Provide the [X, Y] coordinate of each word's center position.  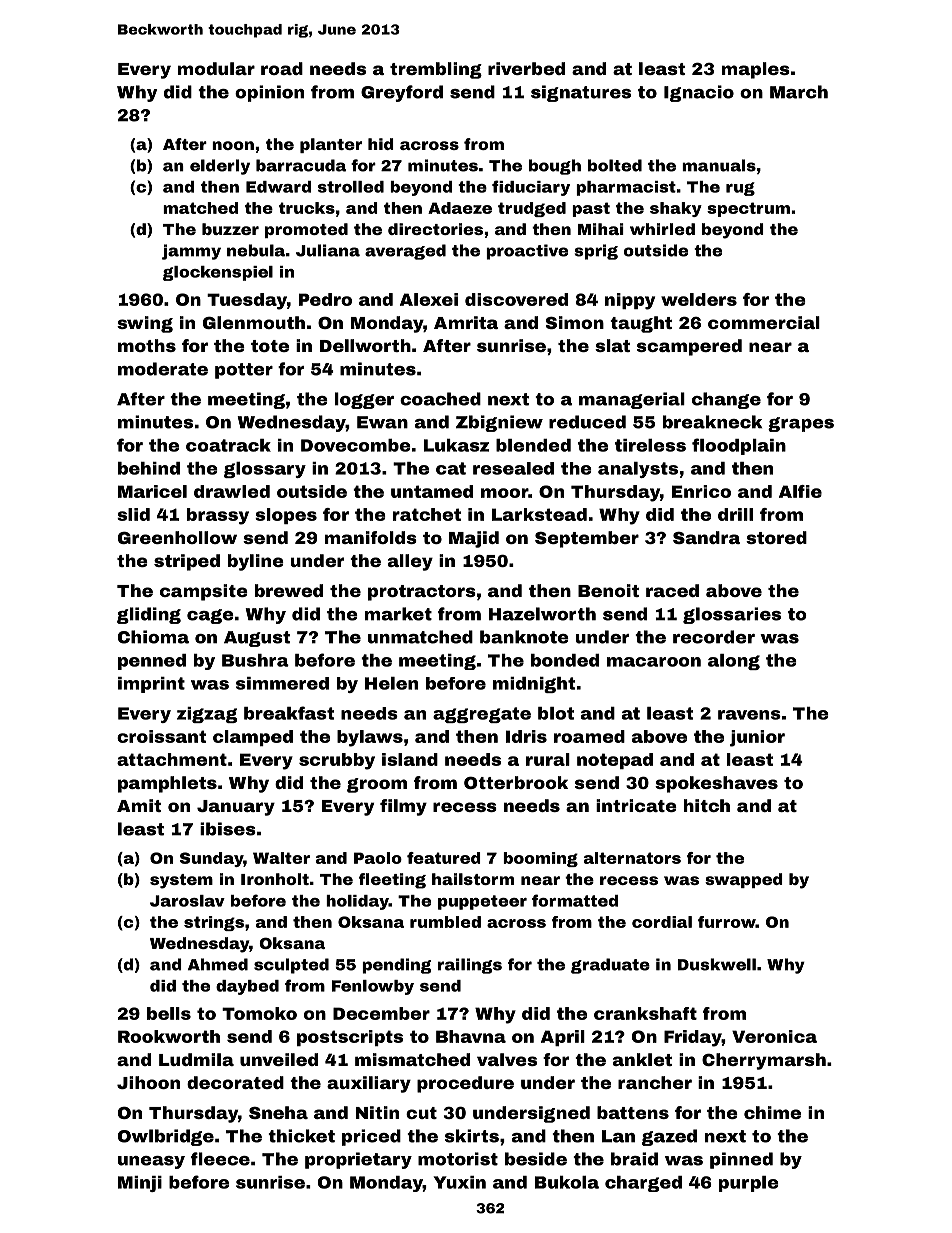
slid [133, 514]
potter [244, 371]
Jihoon [148, 1082]
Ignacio [699, 93]
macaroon [654, 662]
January [236, 808]
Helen [391, 683]
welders [699, 299]
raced [672, 590]
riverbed [526, 68]
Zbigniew [499, 423]
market [398, 614]
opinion [269, 93]
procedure [465, 1084]
